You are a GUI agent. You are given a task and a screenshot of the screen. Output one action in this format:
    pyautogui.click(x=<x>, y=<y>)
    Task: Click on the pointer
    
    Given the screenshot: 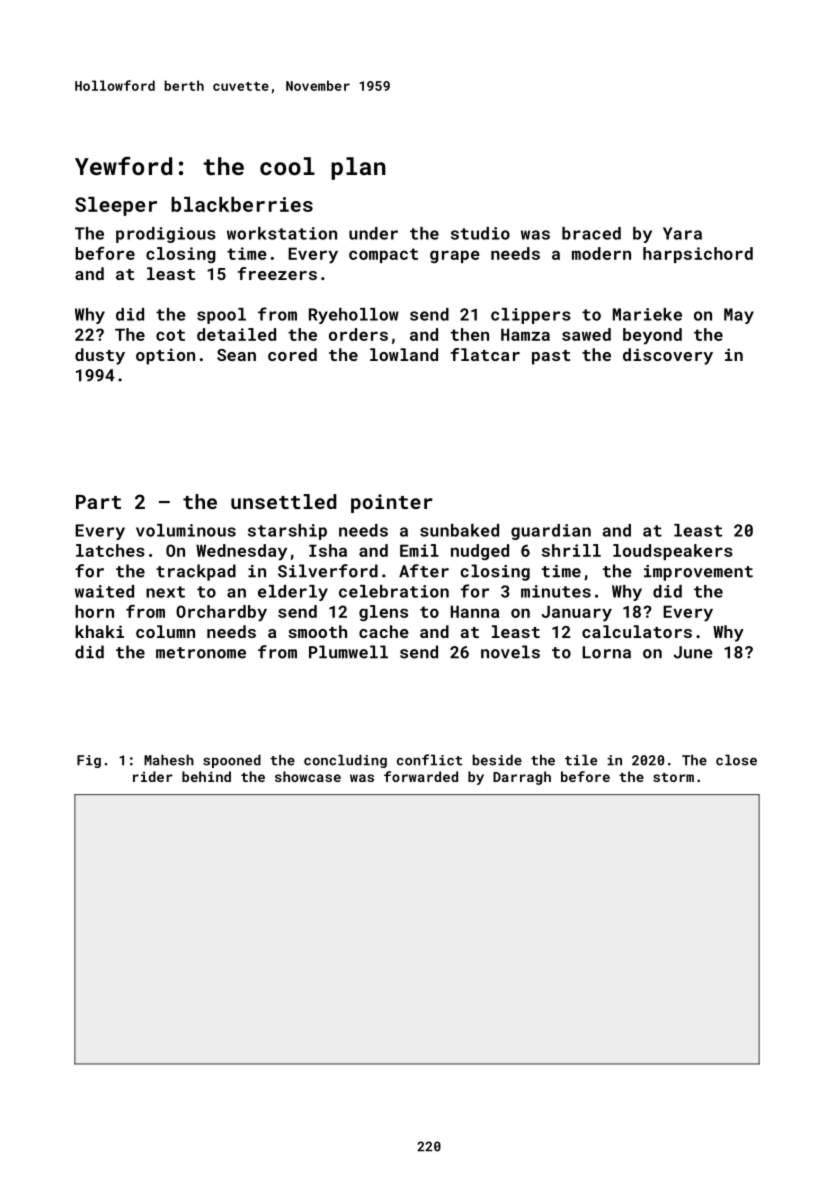 What is the action you would take?
    pyautogui.click(x=392, y=503)
